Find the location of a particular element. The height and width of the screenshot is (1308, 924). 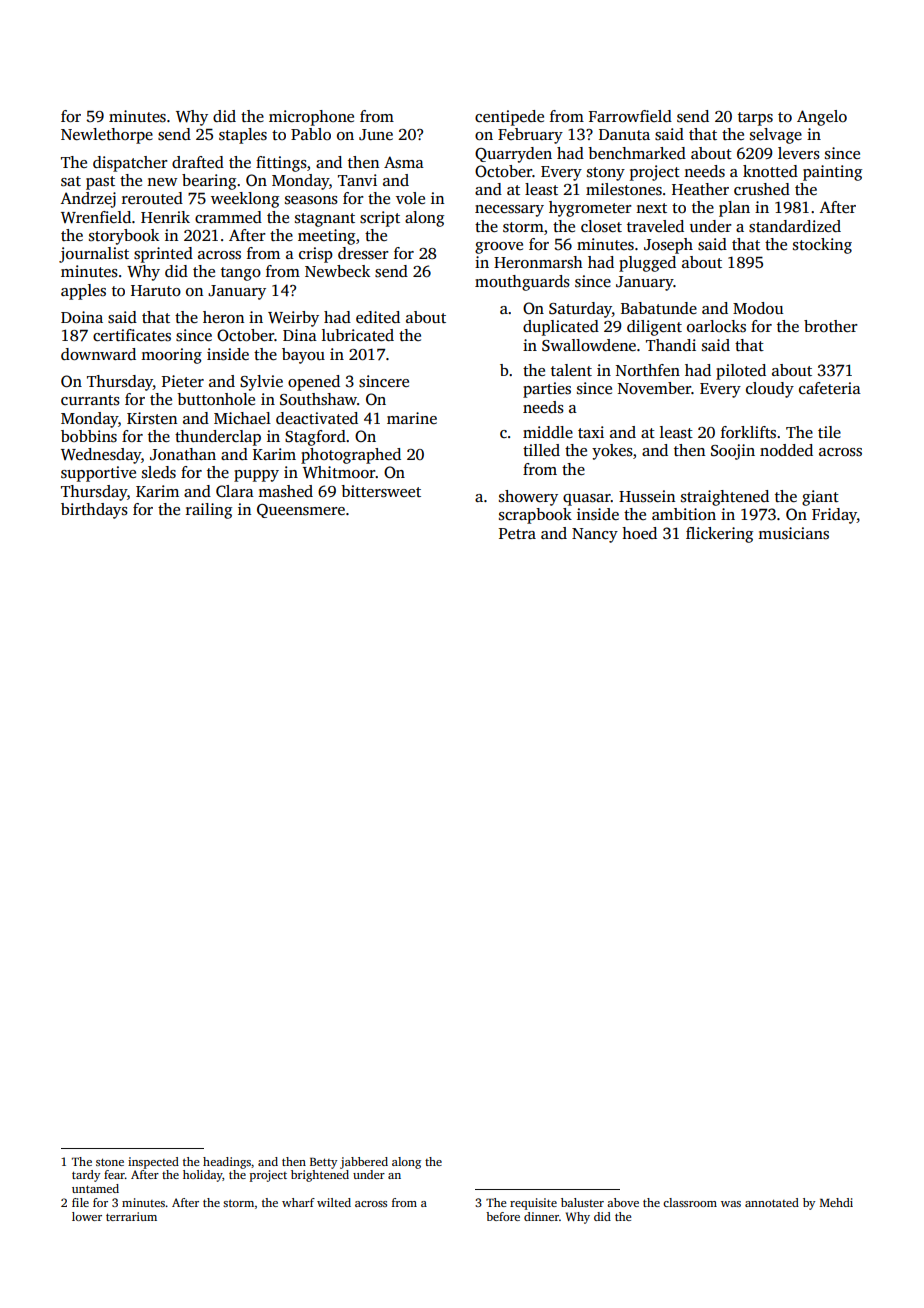

musicians is located at coordinates (793, 533).
